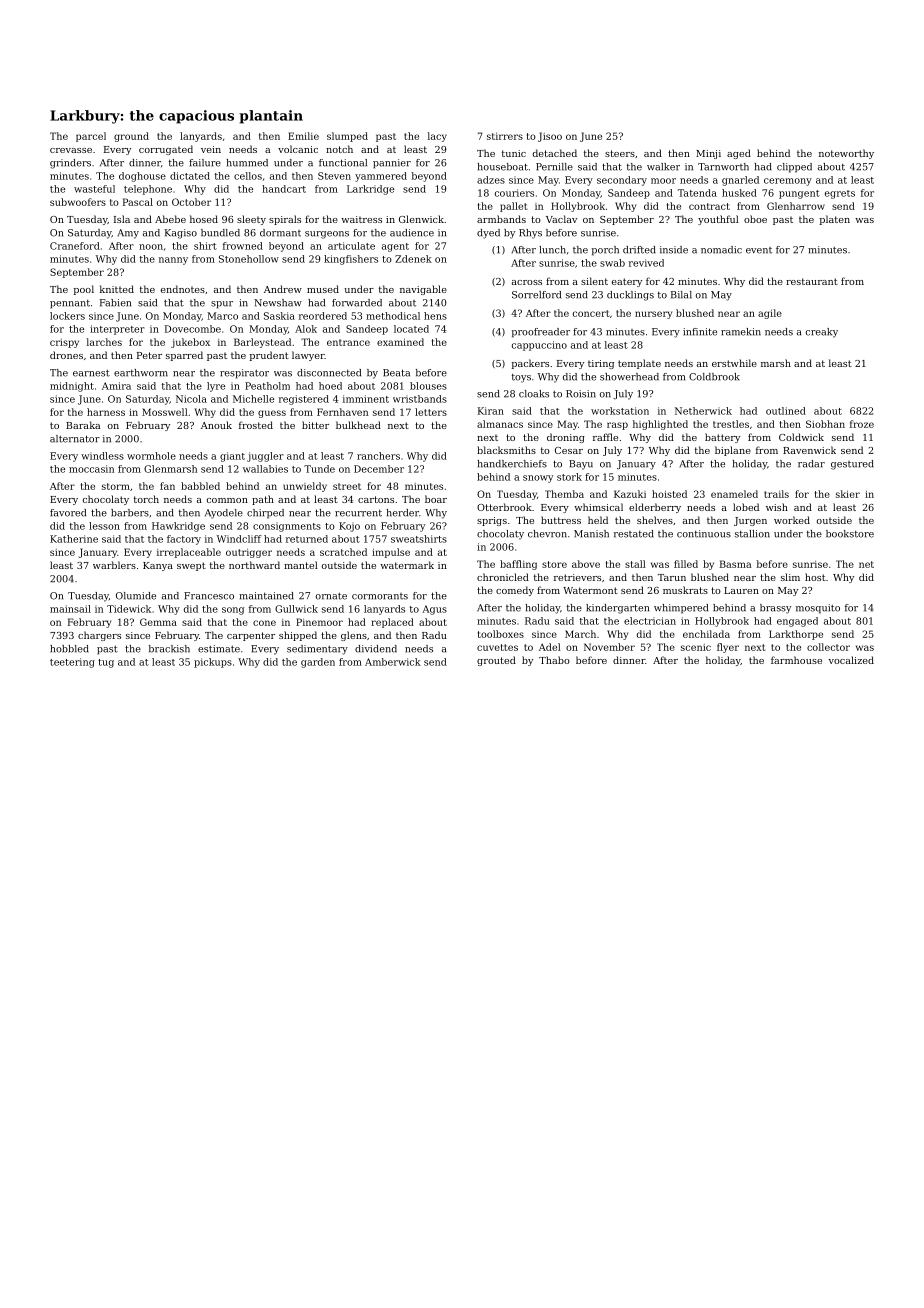 The width and height of the document is (924, 1308). I want to click on worked, so click(792, 520).
